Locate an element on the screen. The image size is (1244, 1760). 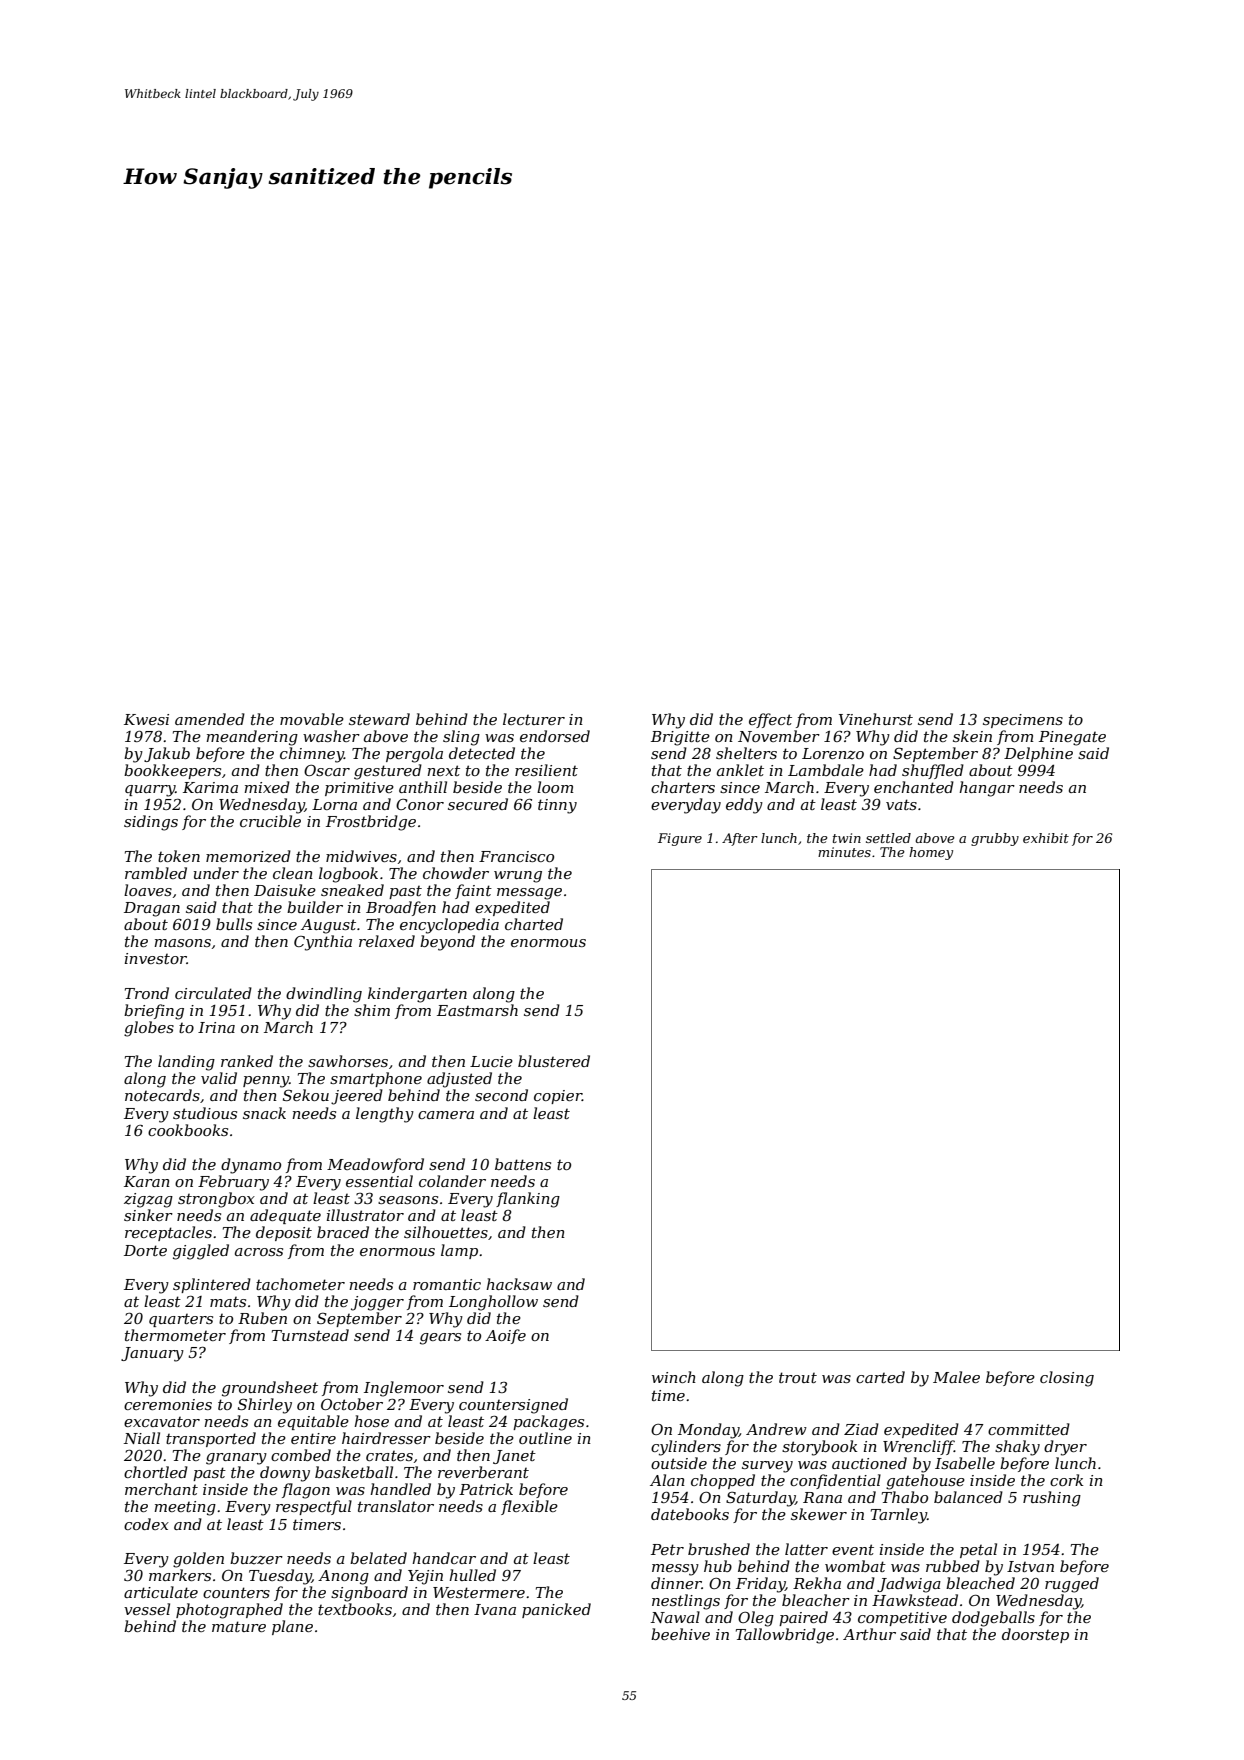
steward is located at coordinates (379, 719).
